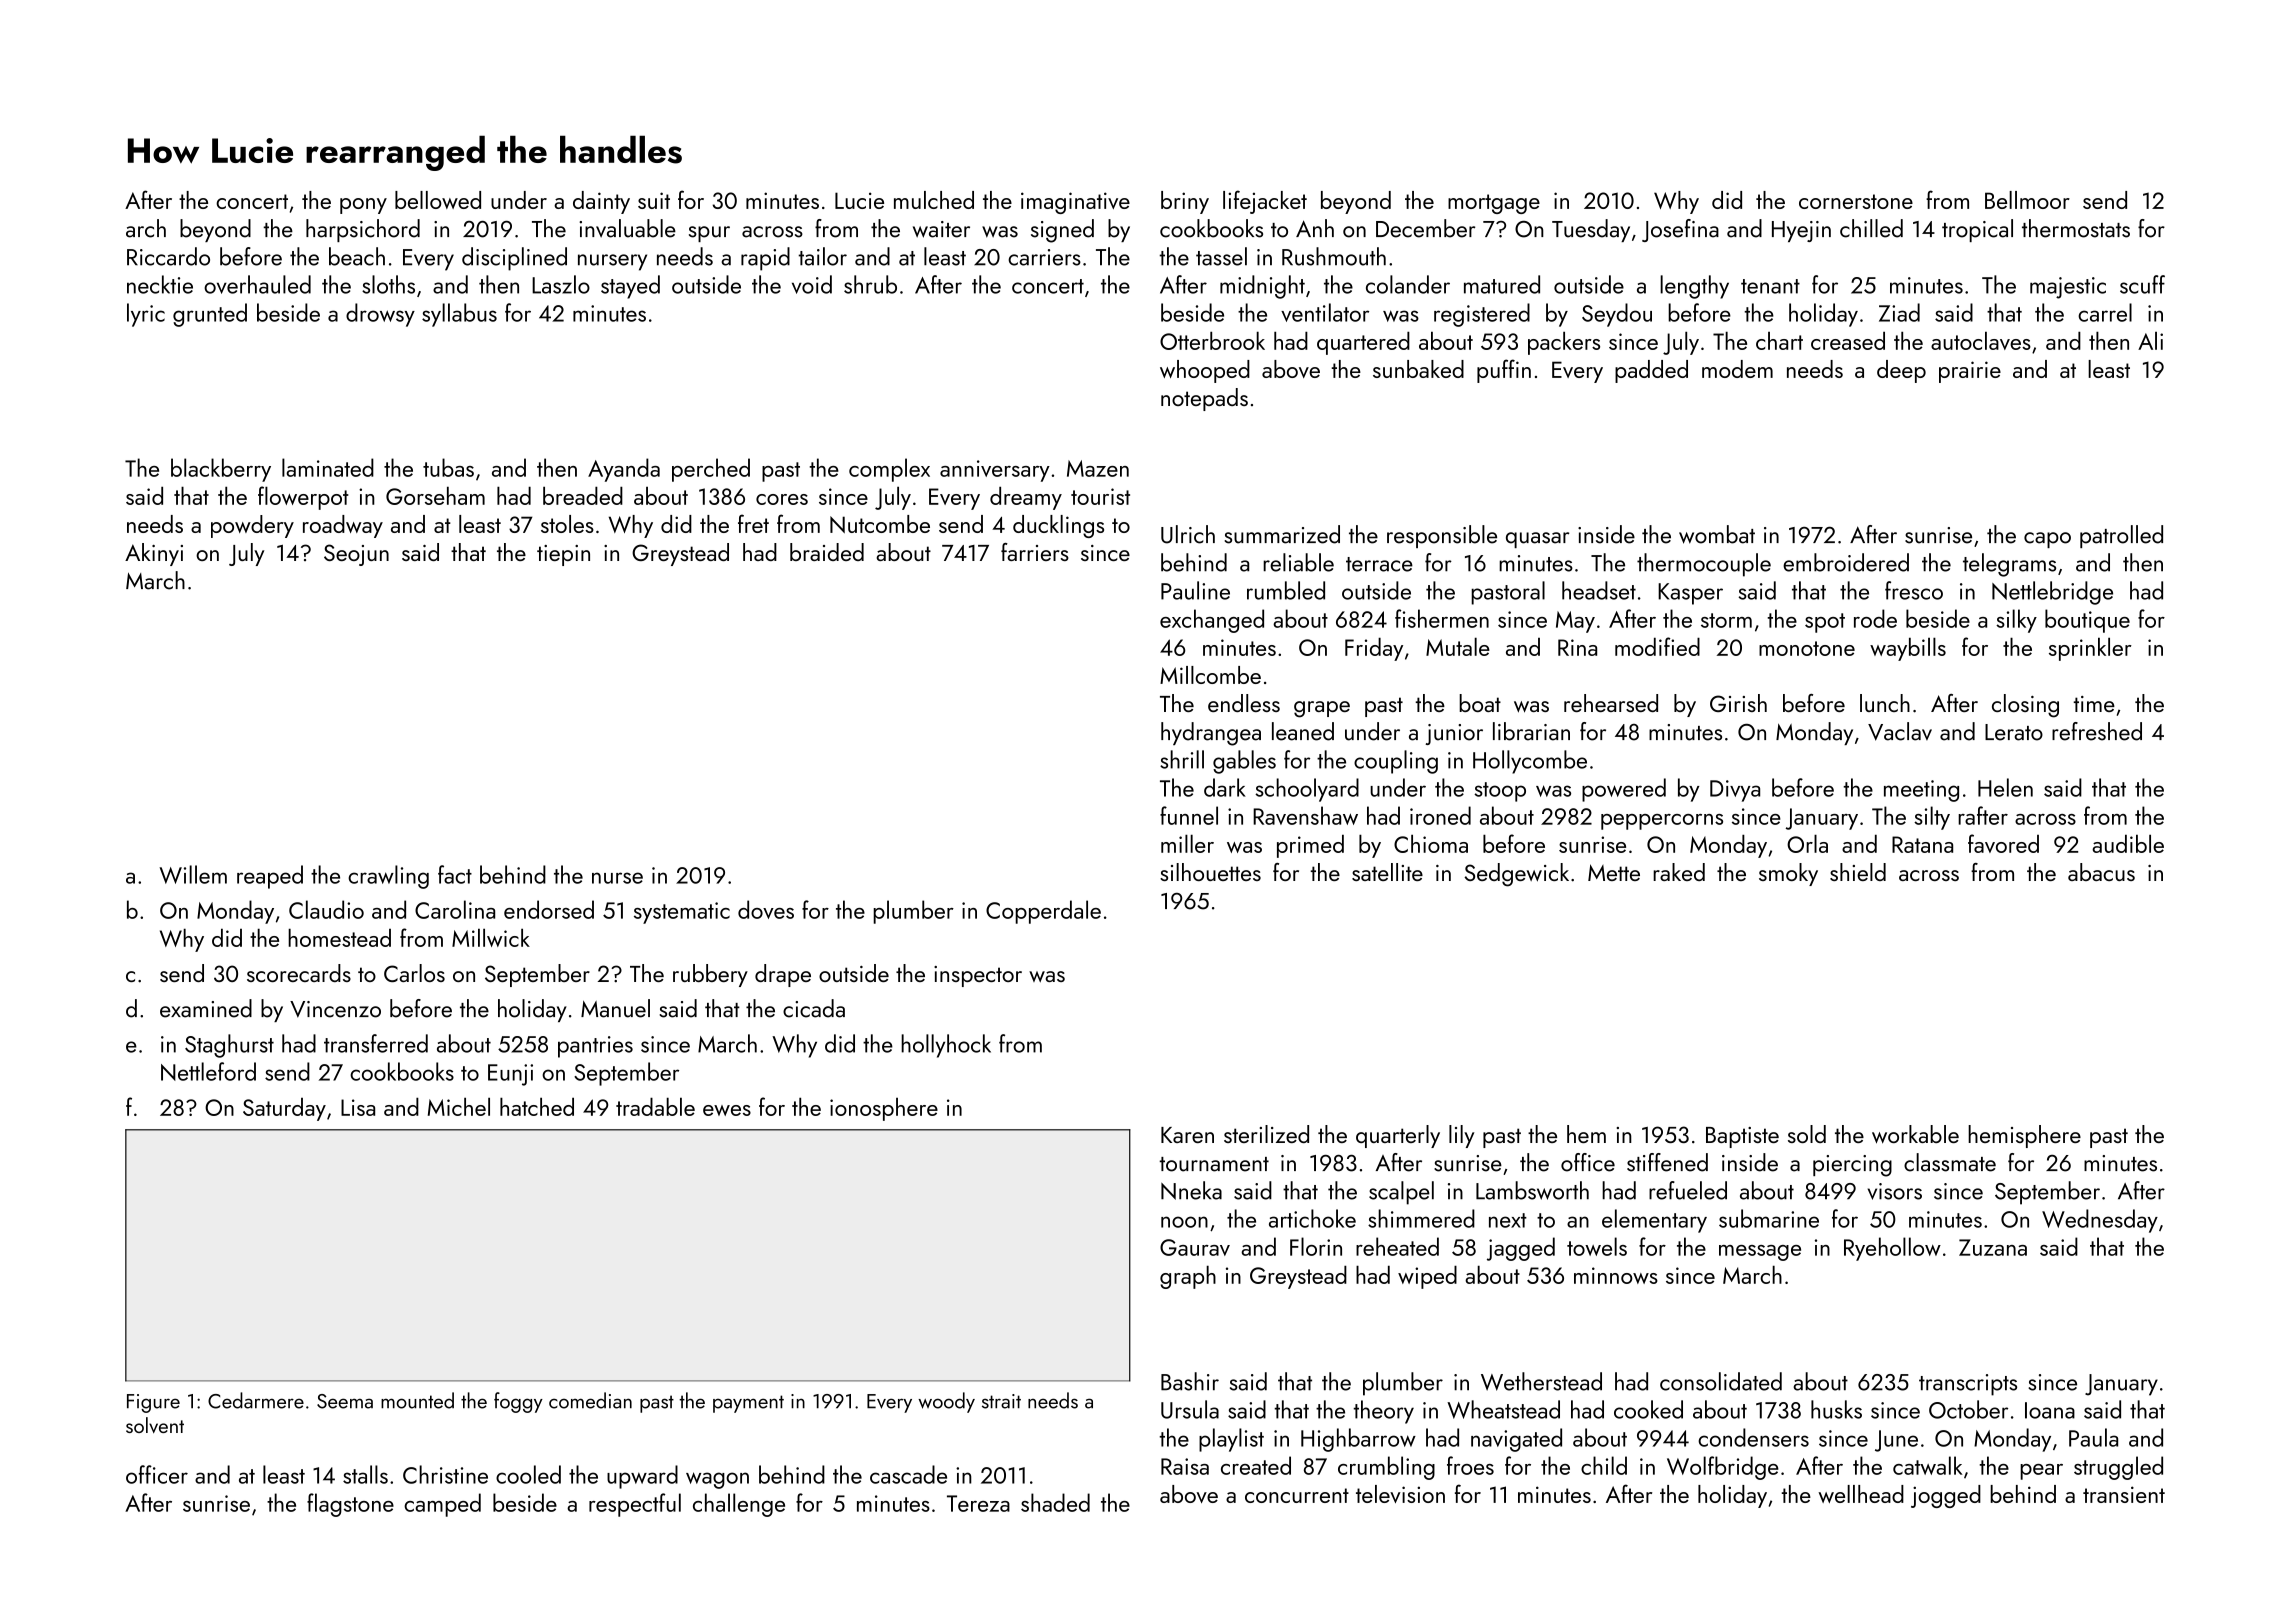 The image size is (2290, 1619). Describe the element at coordinates (2027, 200) in the screenshot. I see `Bellmoor` at that location.
